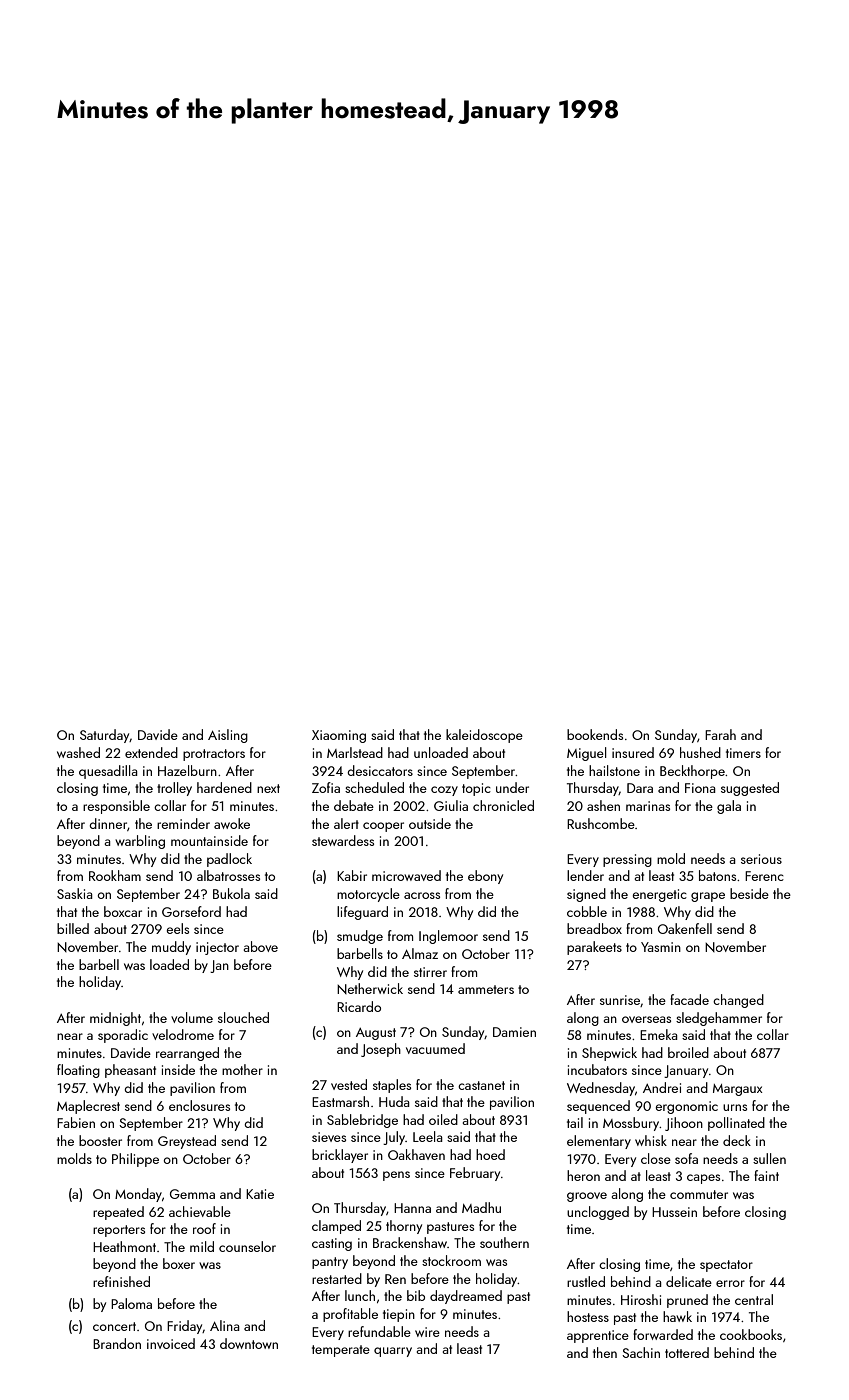 The width and height of the document is (849, 1400). I want to click on Aisling, so click(228, 736).
